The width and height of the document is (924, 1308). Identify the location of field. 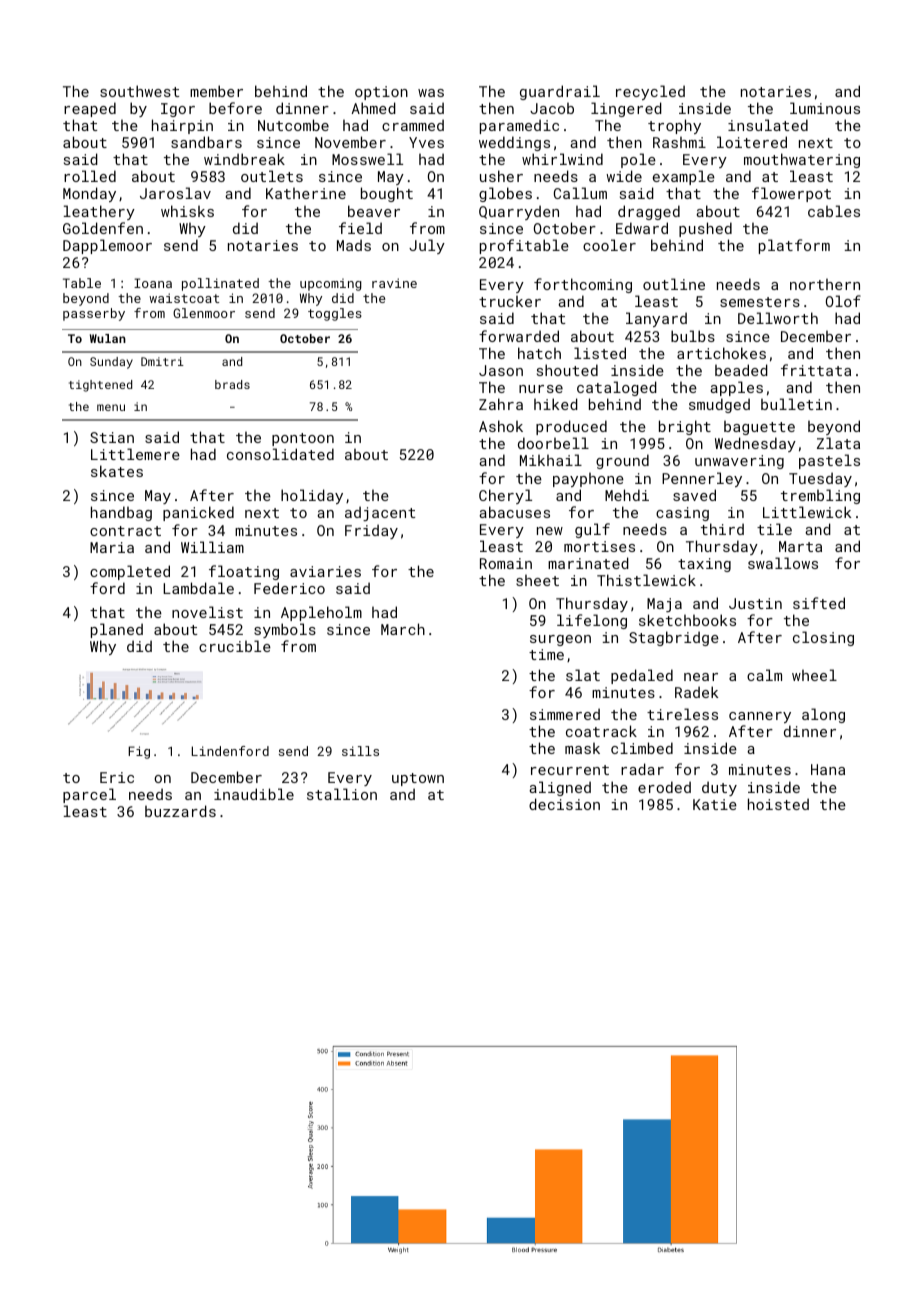
(360, 228).
